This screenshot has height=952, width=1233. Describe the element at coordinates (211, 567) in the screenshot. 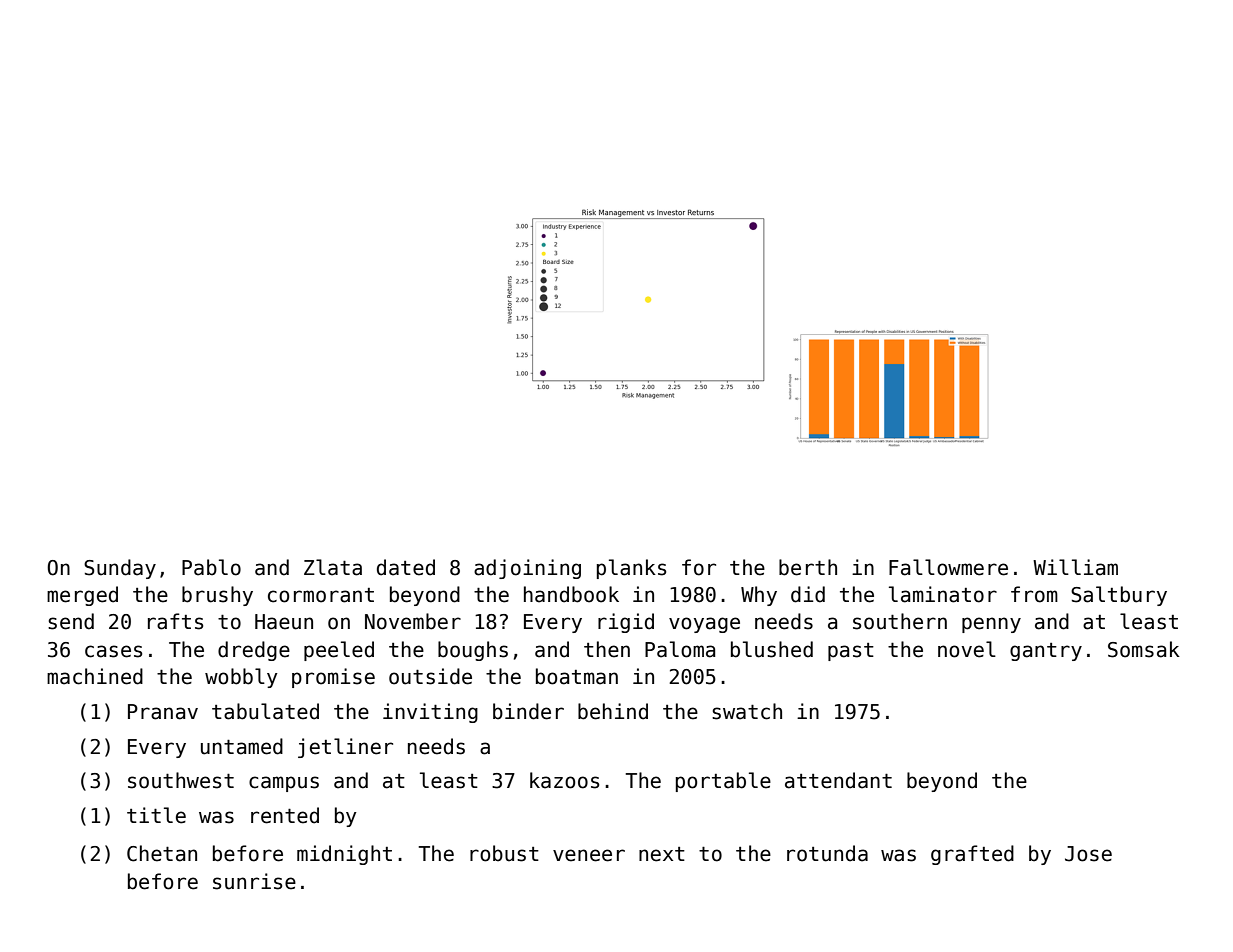

I see `Pablo` at that location.
